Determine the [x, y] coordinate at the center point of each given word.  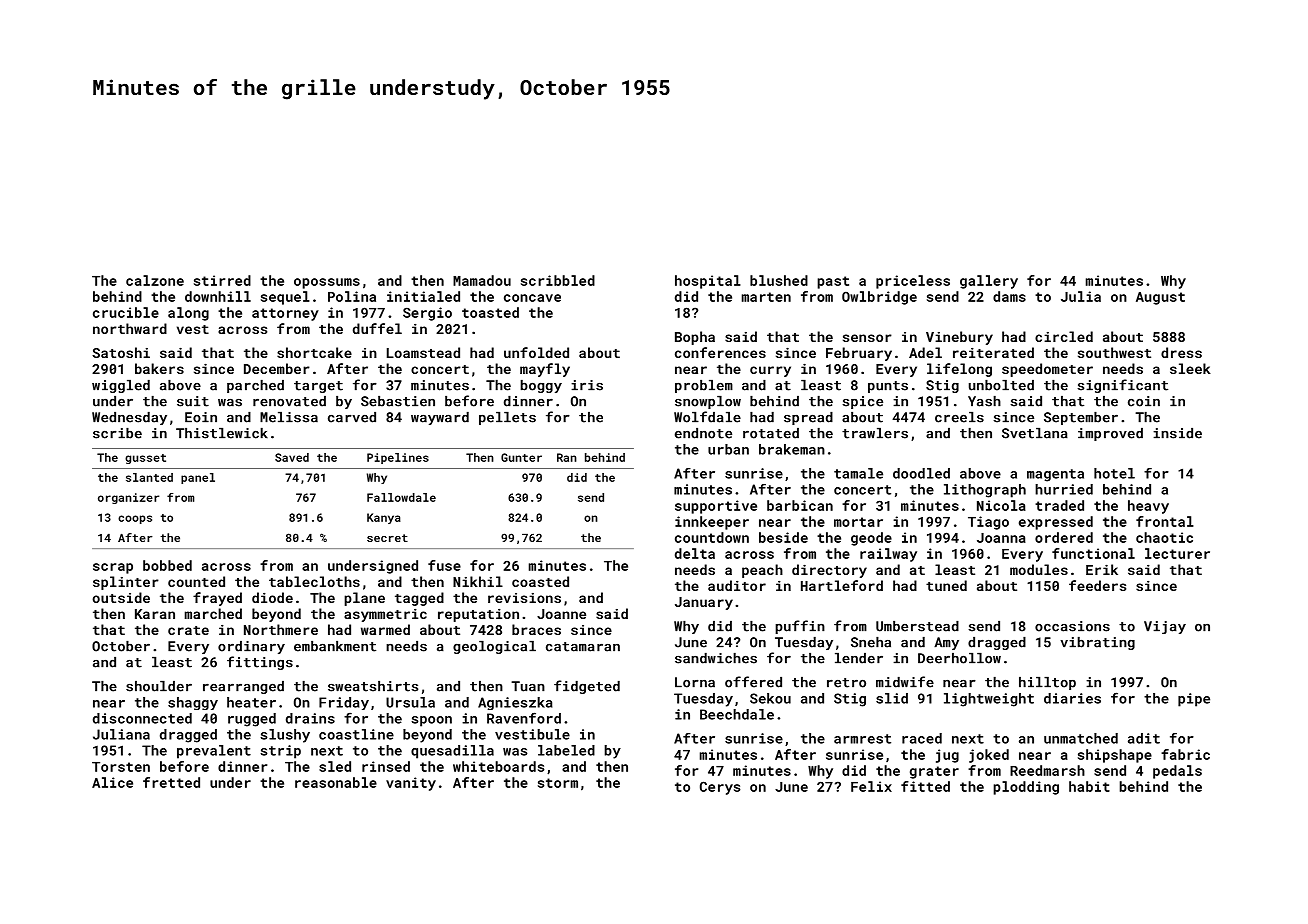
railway [888, 555]
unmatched [1081, 738]
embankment [335, 646]
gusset [145, 459]
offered [753, 682]
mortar [858, 522]
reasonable [336, 782]
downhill [218, 296]
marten [766, 297]
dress [1181, 352]
